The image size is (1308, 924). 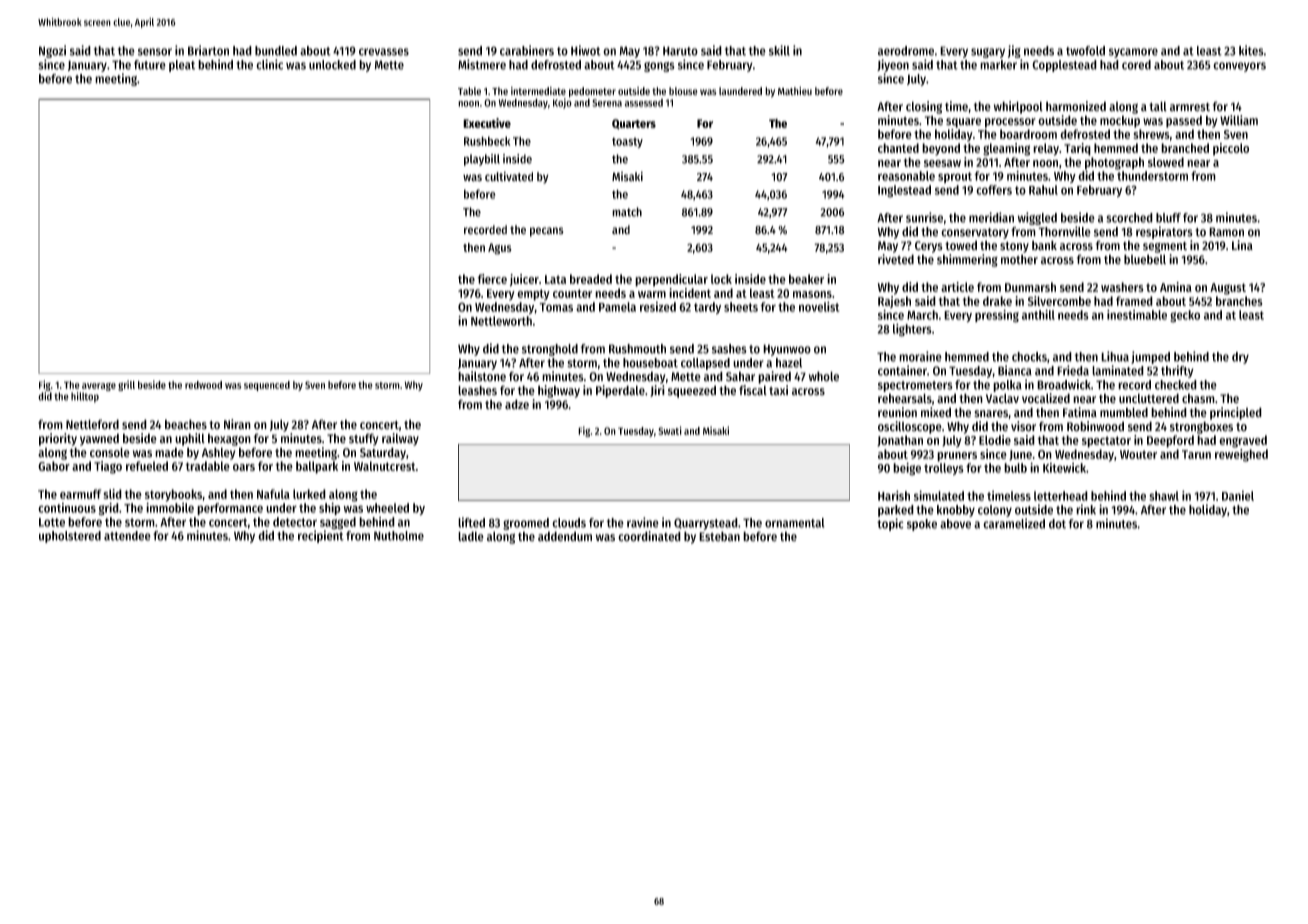 I want to click on article, so click(x=957, y=287).
